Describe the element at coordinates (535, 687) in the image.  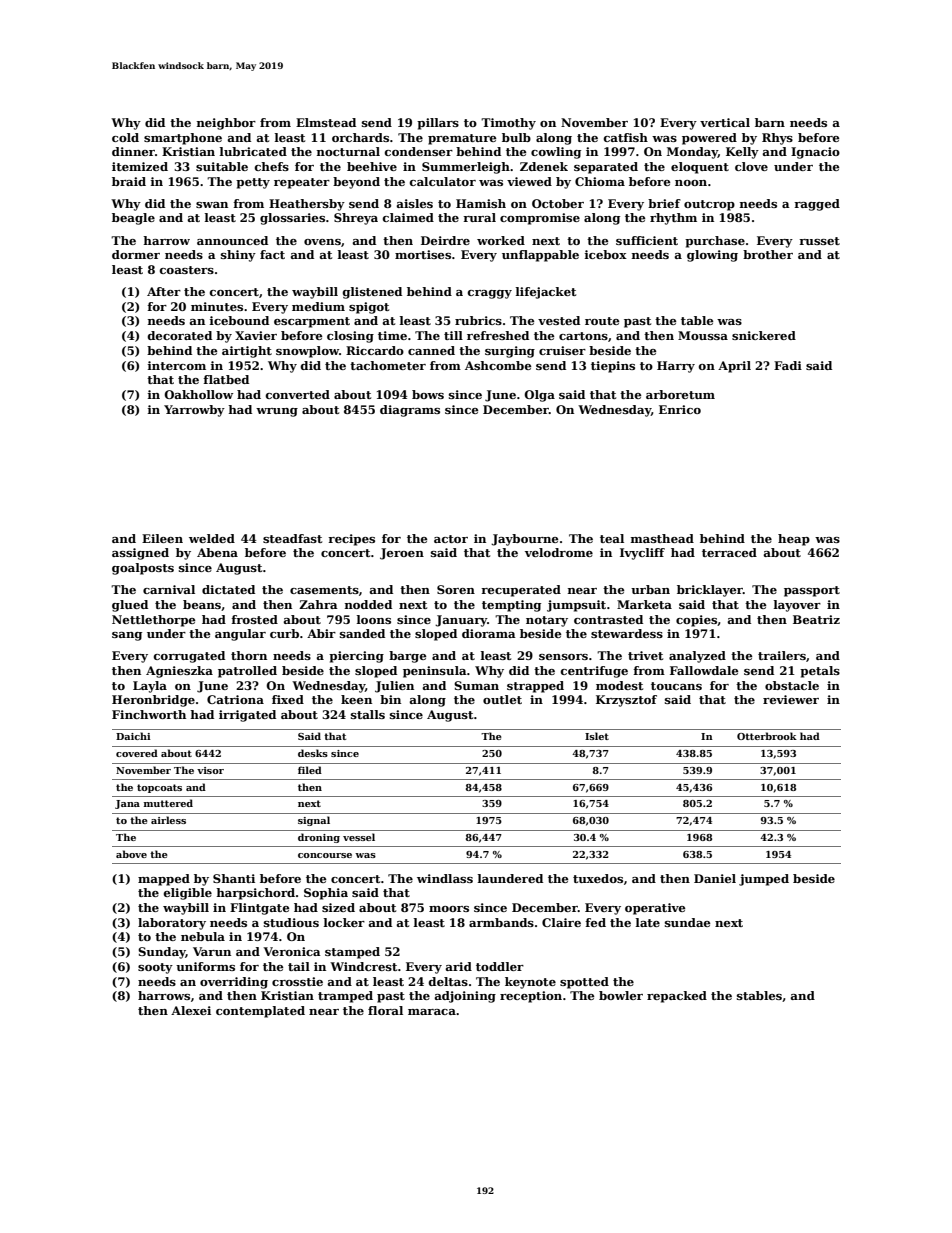
I see `strapped` at that location.
